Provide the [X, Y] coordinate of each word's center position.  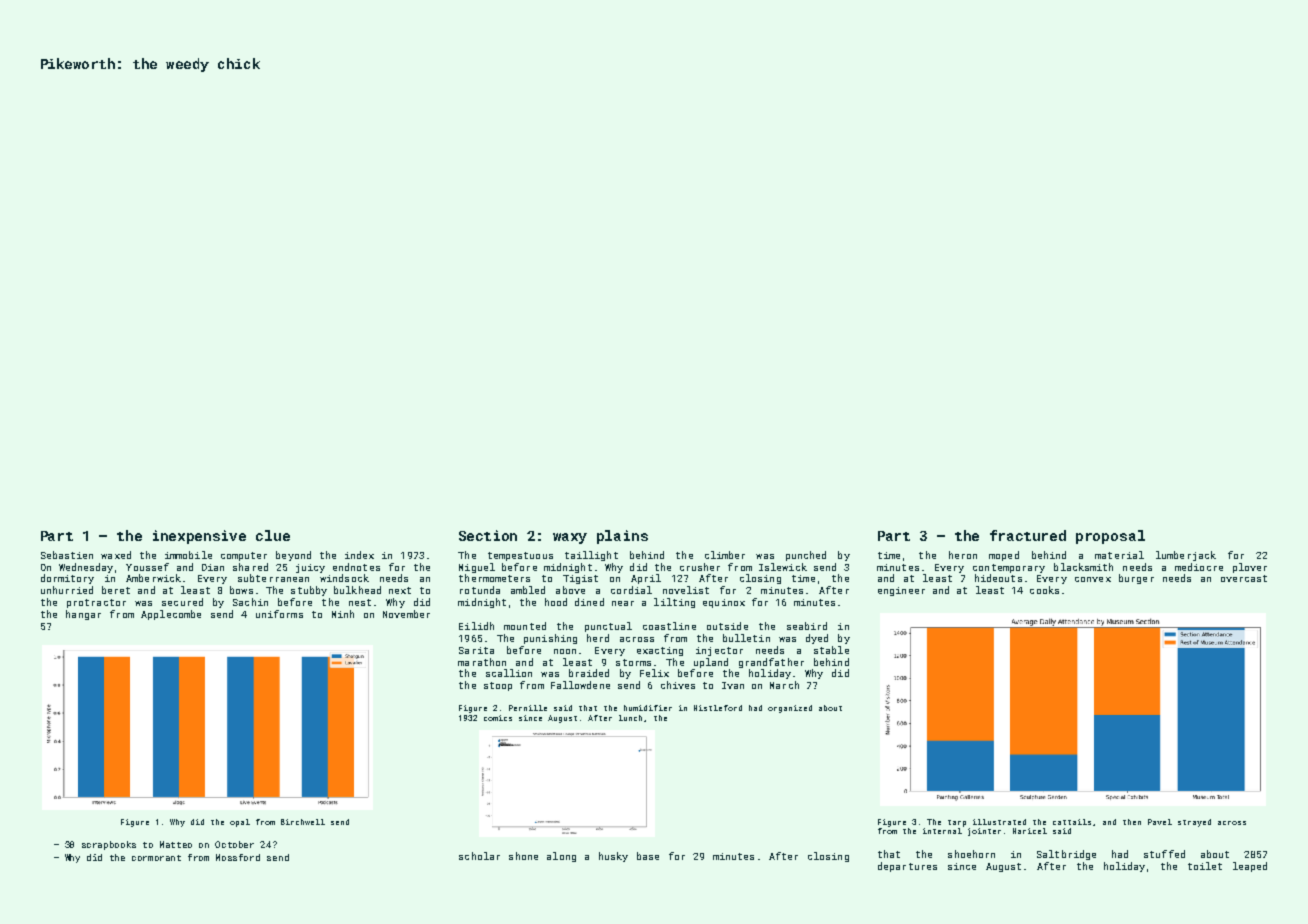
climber [725, 555]
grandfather [771, 663]
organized [790, 709]
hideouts [998, 578]
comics [498, 718]
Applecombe [171, 615]
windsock [344, 578]
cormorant [156, 858]
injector [719, 651]
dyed [817, 639]
